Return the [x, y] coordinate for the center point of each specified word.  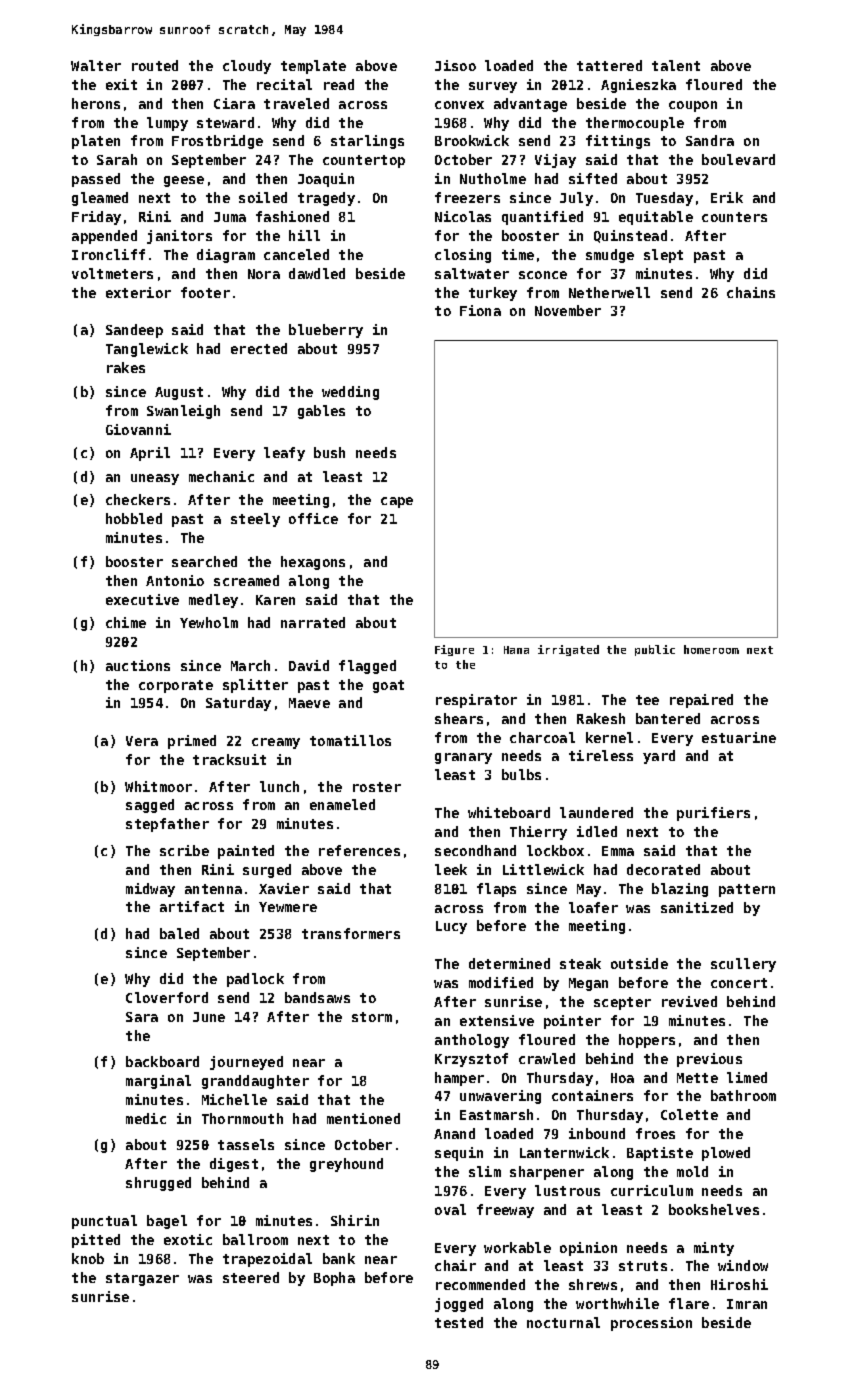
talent [676, 65]
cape [397, 502]
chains [751, 292]
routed [155, 65]
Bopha [334, 1279]
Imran [747, 1304]
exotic [188, 1239]
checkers [138, 499]
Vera [142, 741]
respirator [476, 701]
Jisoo [455, 65]
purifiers [713, 814]
